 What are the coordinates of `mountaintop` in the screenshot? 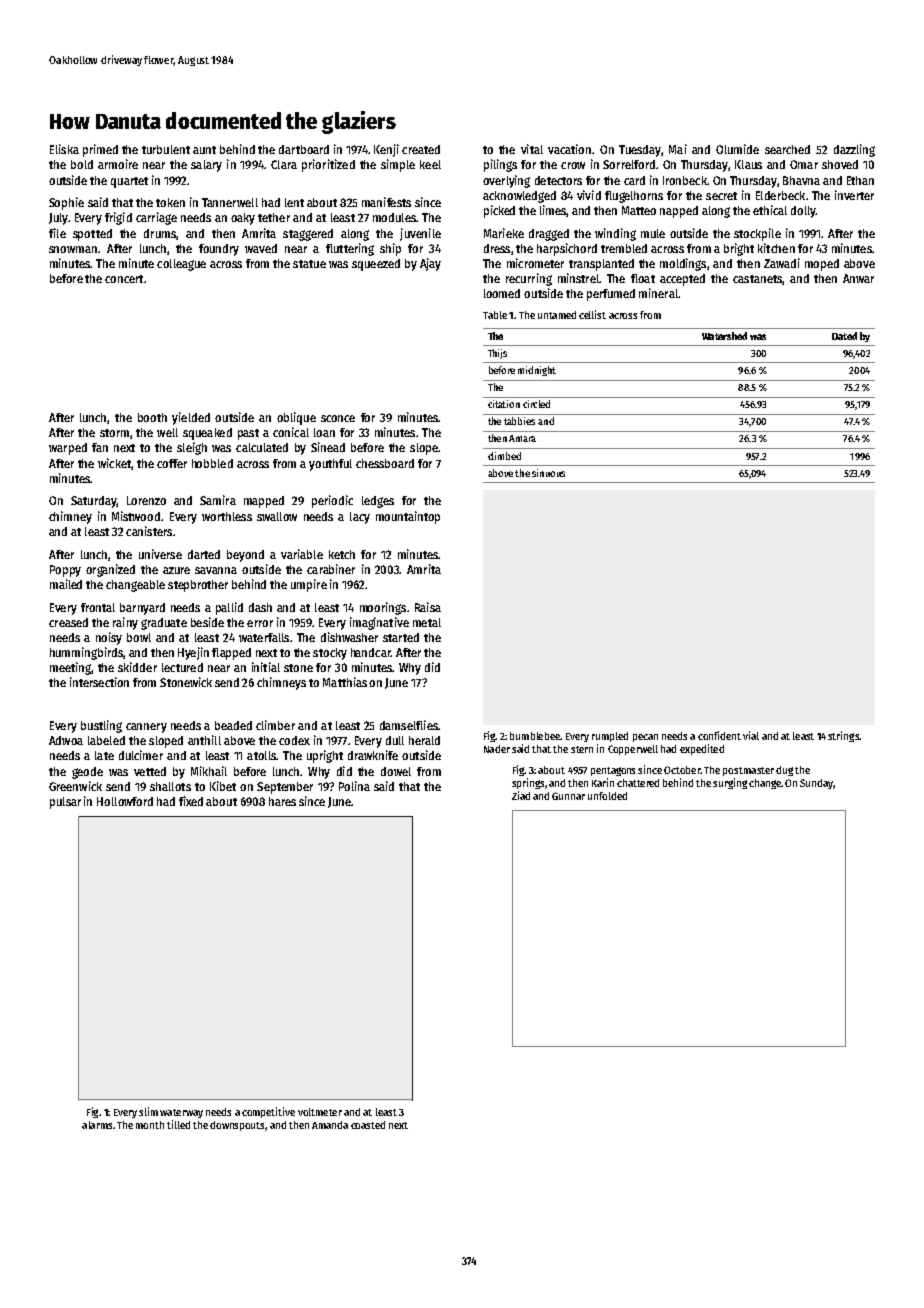 It's located at (408, 517).
